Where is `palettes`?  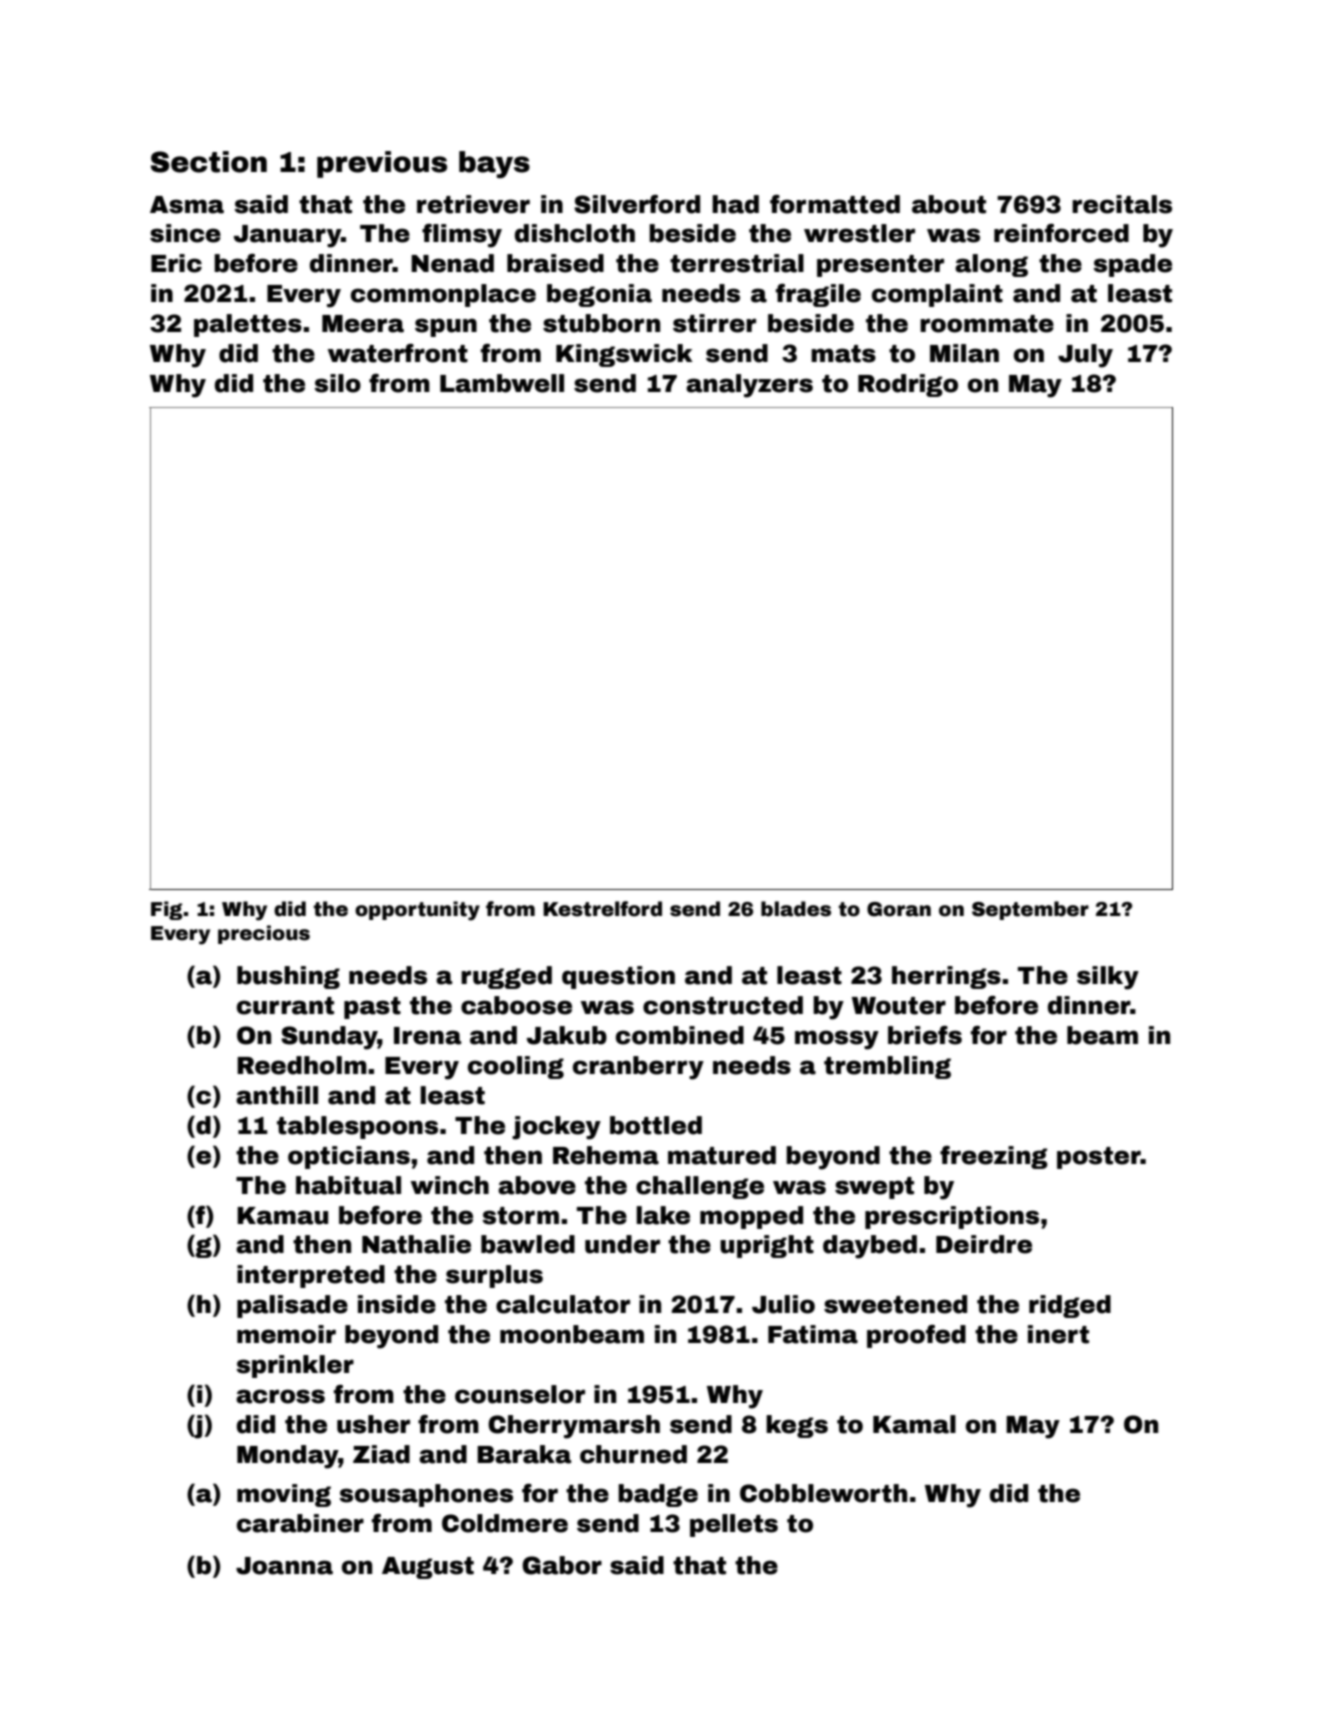
palettes is located at coordinates (248, 325).
